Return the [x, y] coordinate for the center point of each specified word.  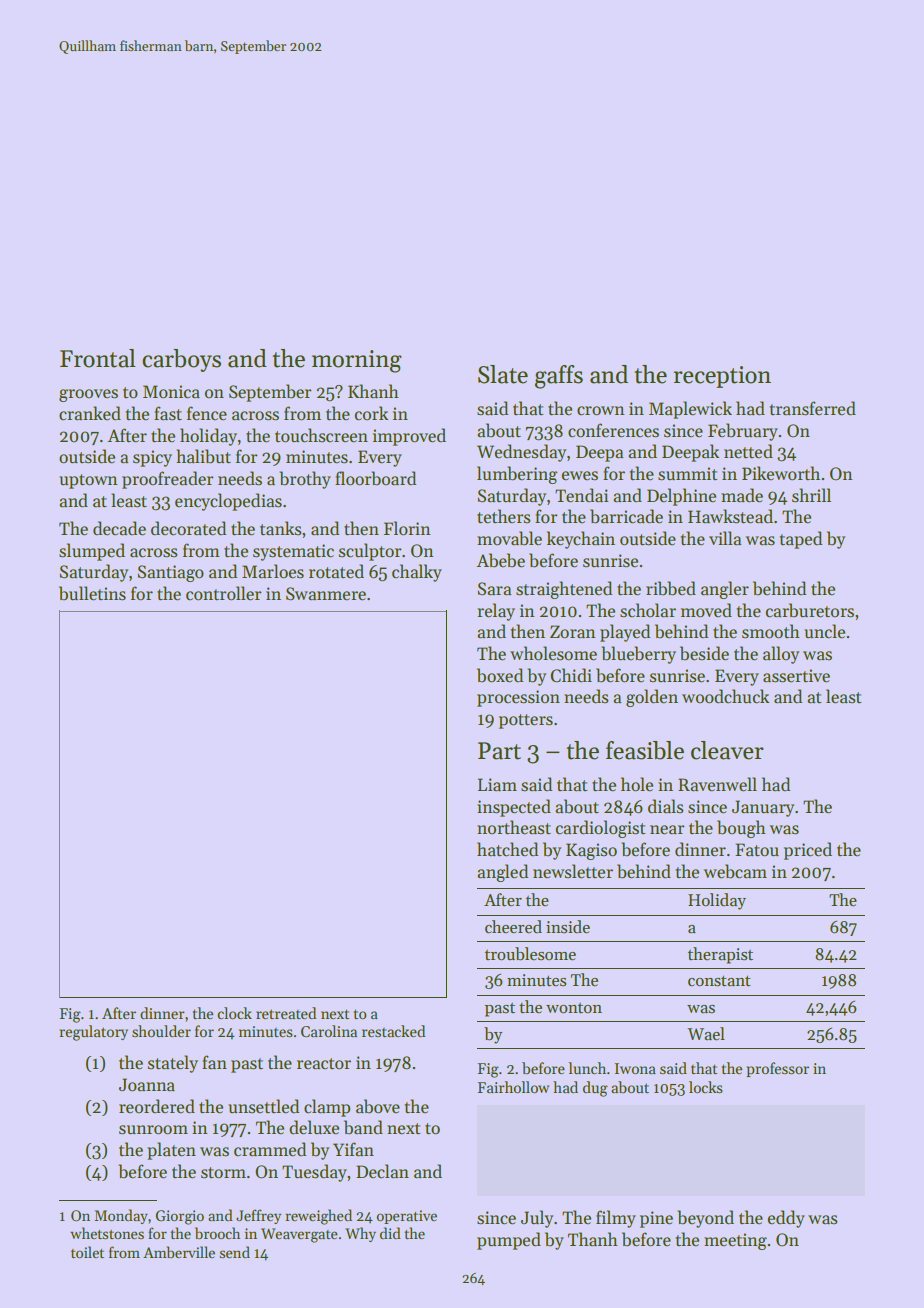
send [234, 1252]
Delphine [681, 497]
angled [502, 873]
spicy [152, 458]
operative [406, 1217]
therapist [720, 955]
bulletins [92, 593]
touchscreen [321, 435]
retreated [286, 1013]
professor [777, 1069]
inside [568, 927]
